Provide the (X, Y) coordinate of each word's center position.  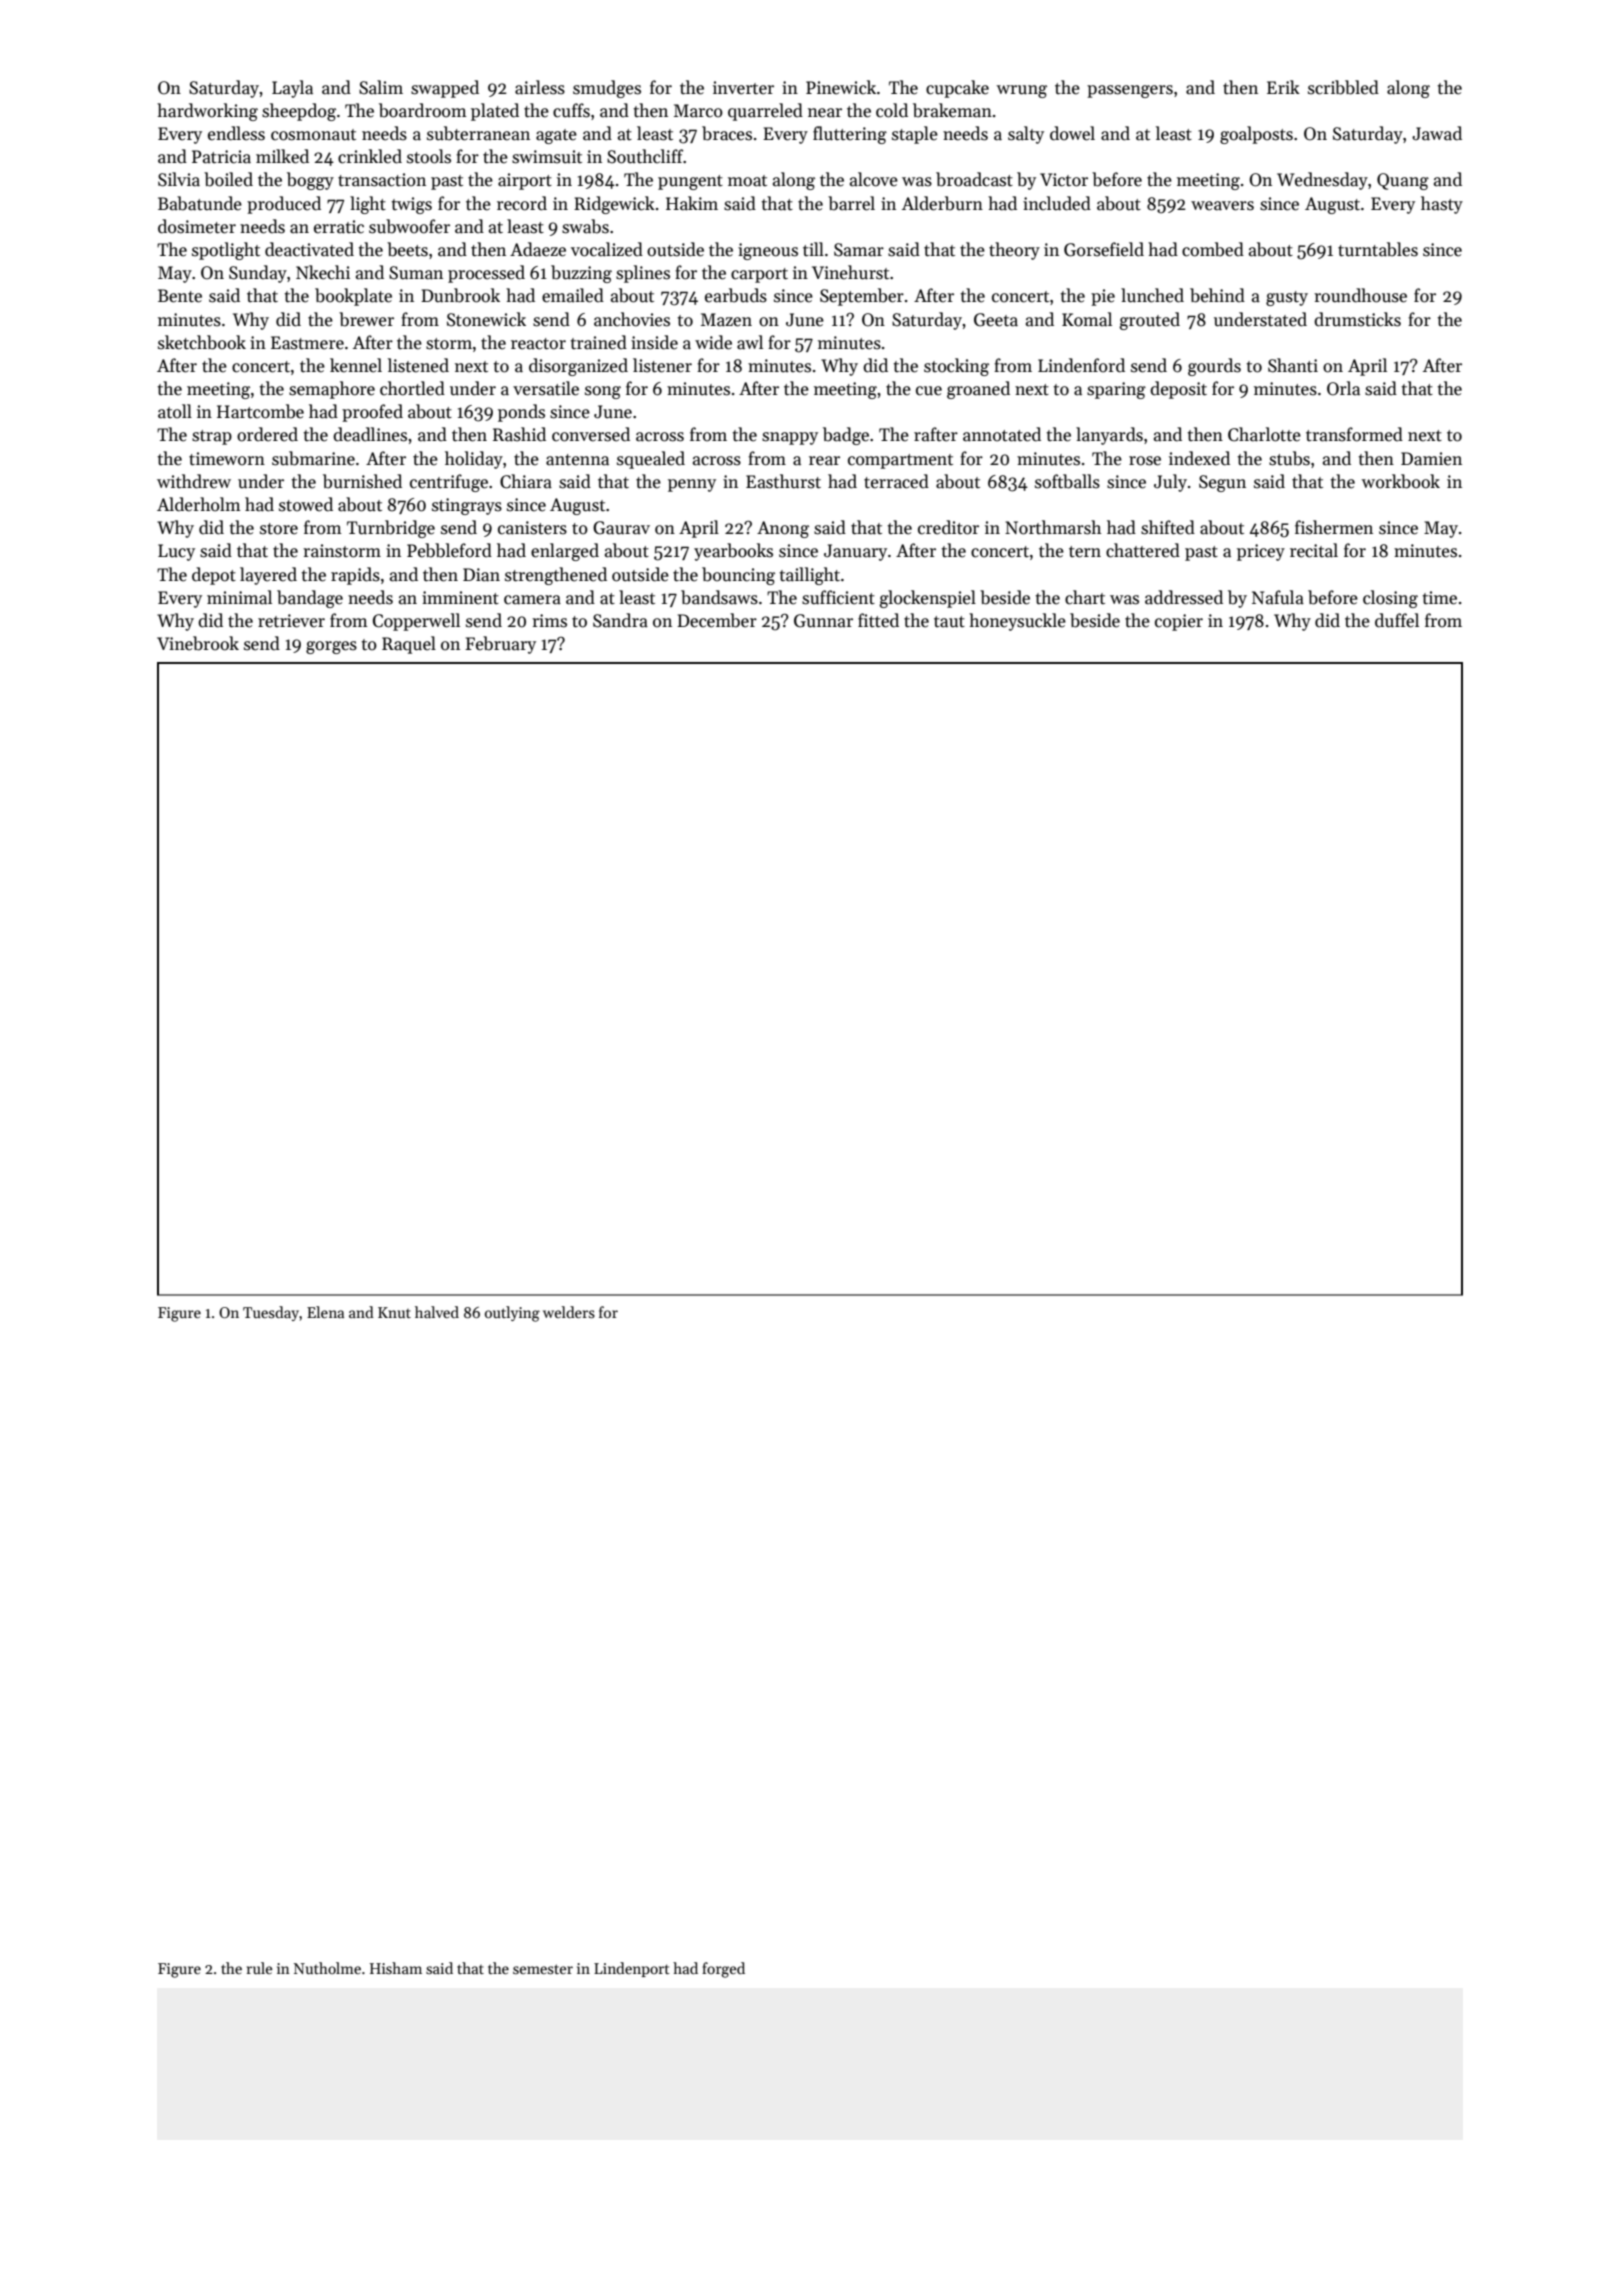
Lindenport (632, 1969)
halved (437, 1312)
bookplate (353, 297)
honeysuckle (1017, 622)
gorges (331, 647)
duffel (1397, 620)
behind (1217, 295)
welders (569, 1312)
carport (759, 275)
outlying (512, 1314)
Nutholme (327, 1968)
